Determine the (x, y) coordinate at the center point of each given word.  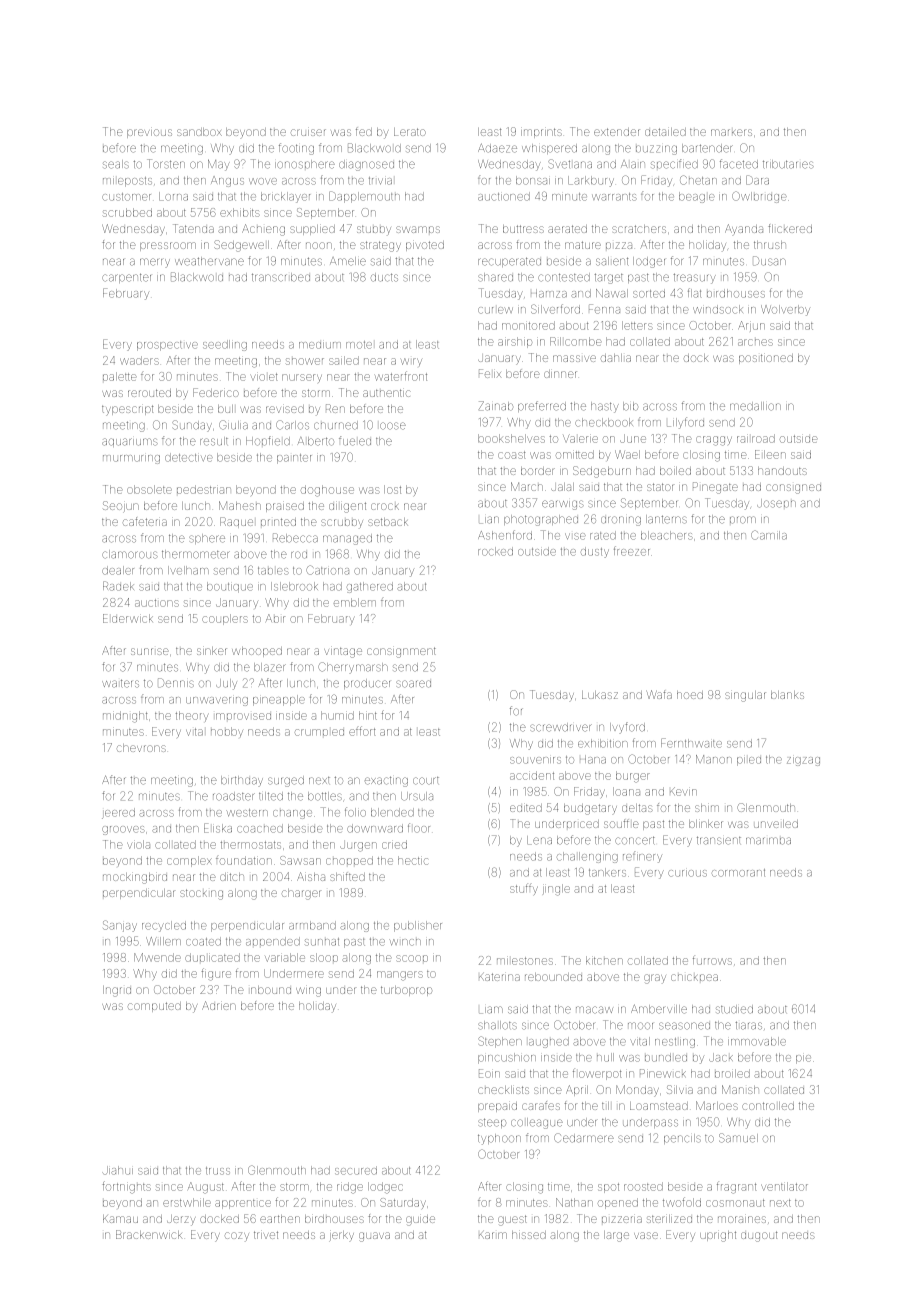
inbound (271, 990)
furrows (712, 961)
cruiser (308, 132)
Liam (491, 1010)
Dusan (769, 261)
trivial (380, 181)
